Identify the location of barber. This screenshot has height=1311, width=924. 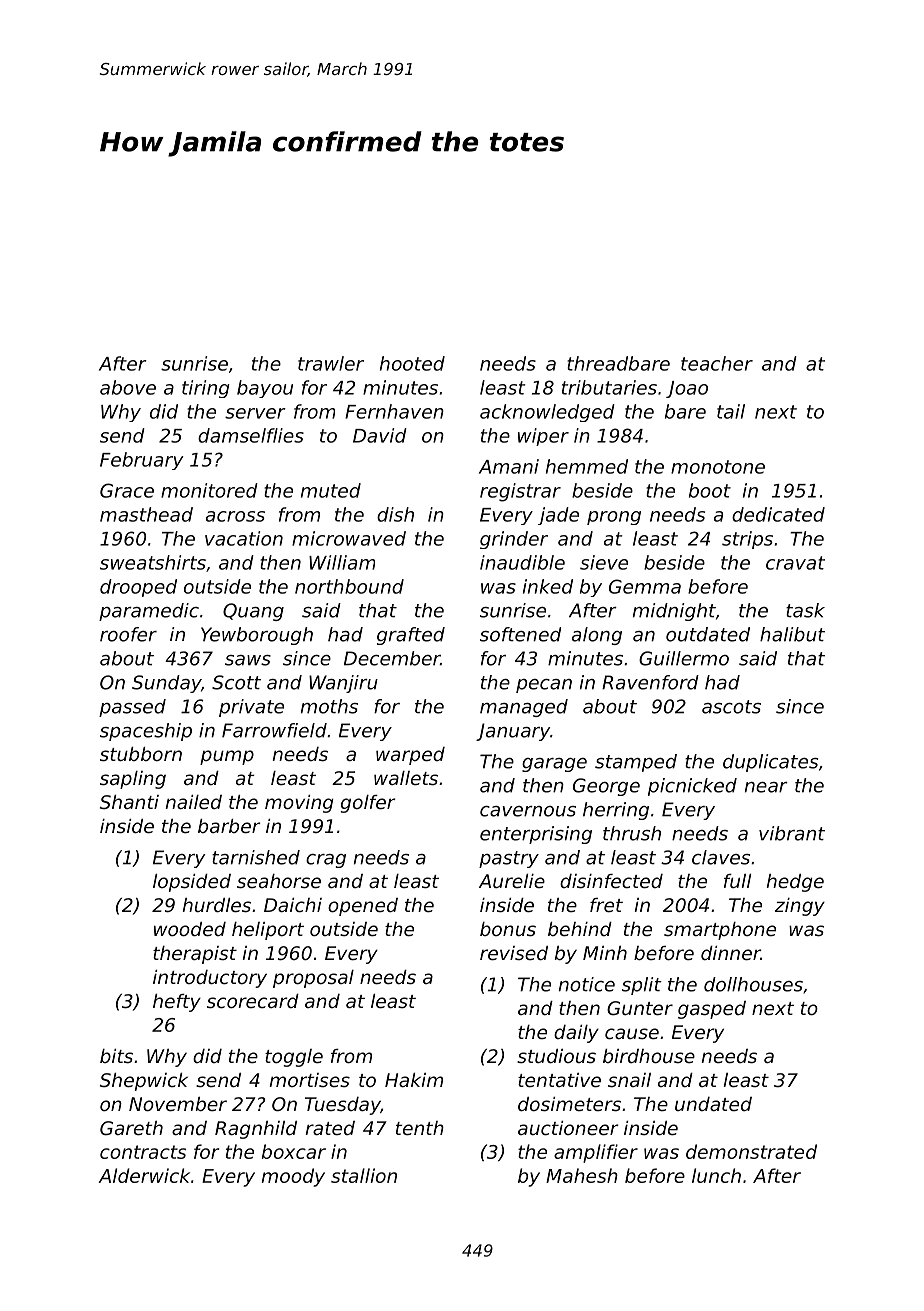
(229, 826).
